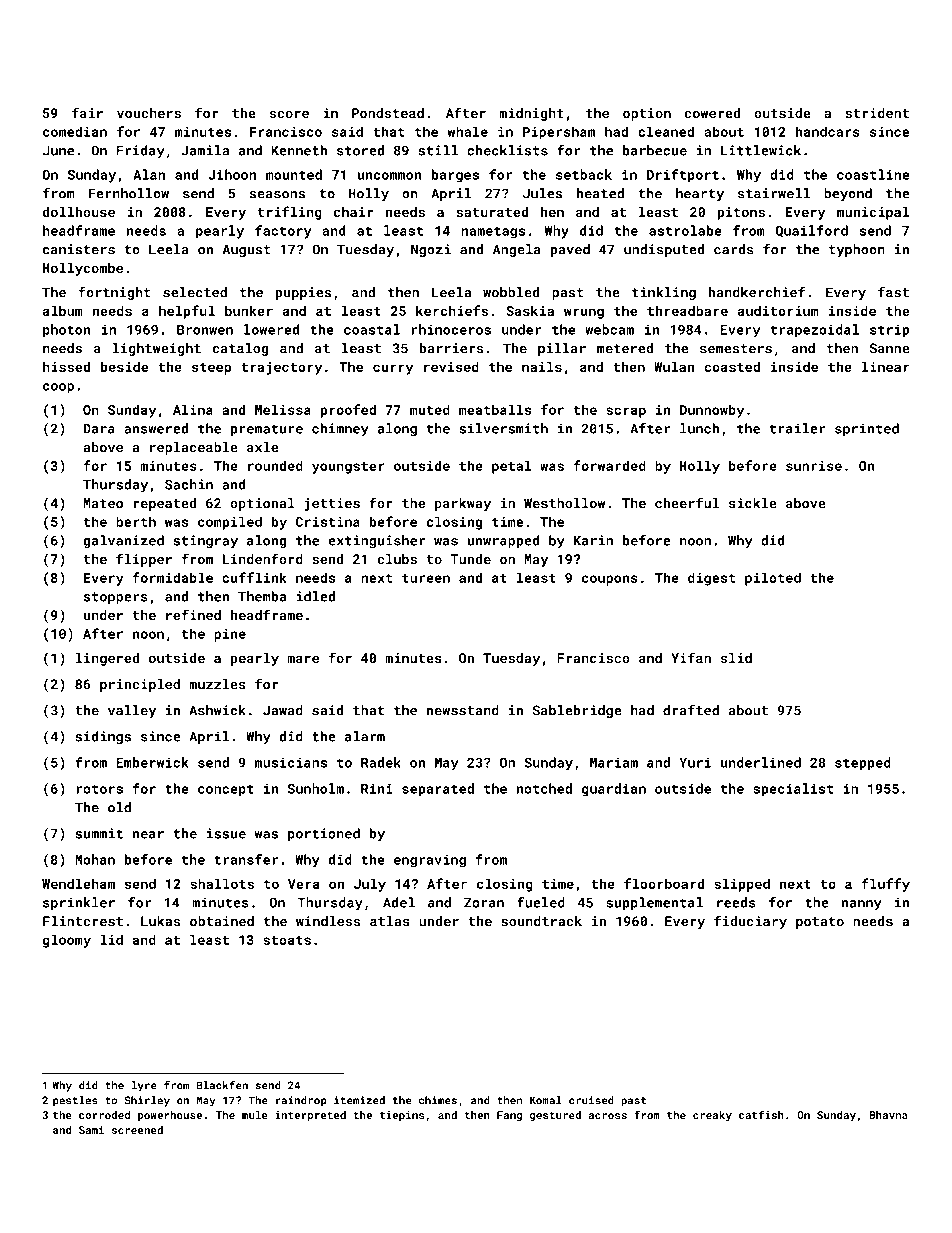 The width and height of the image is (952, 1233). What do you see at coordinates (140, 685) in the image?
I see `principled` at bounding box center [140, 685].
